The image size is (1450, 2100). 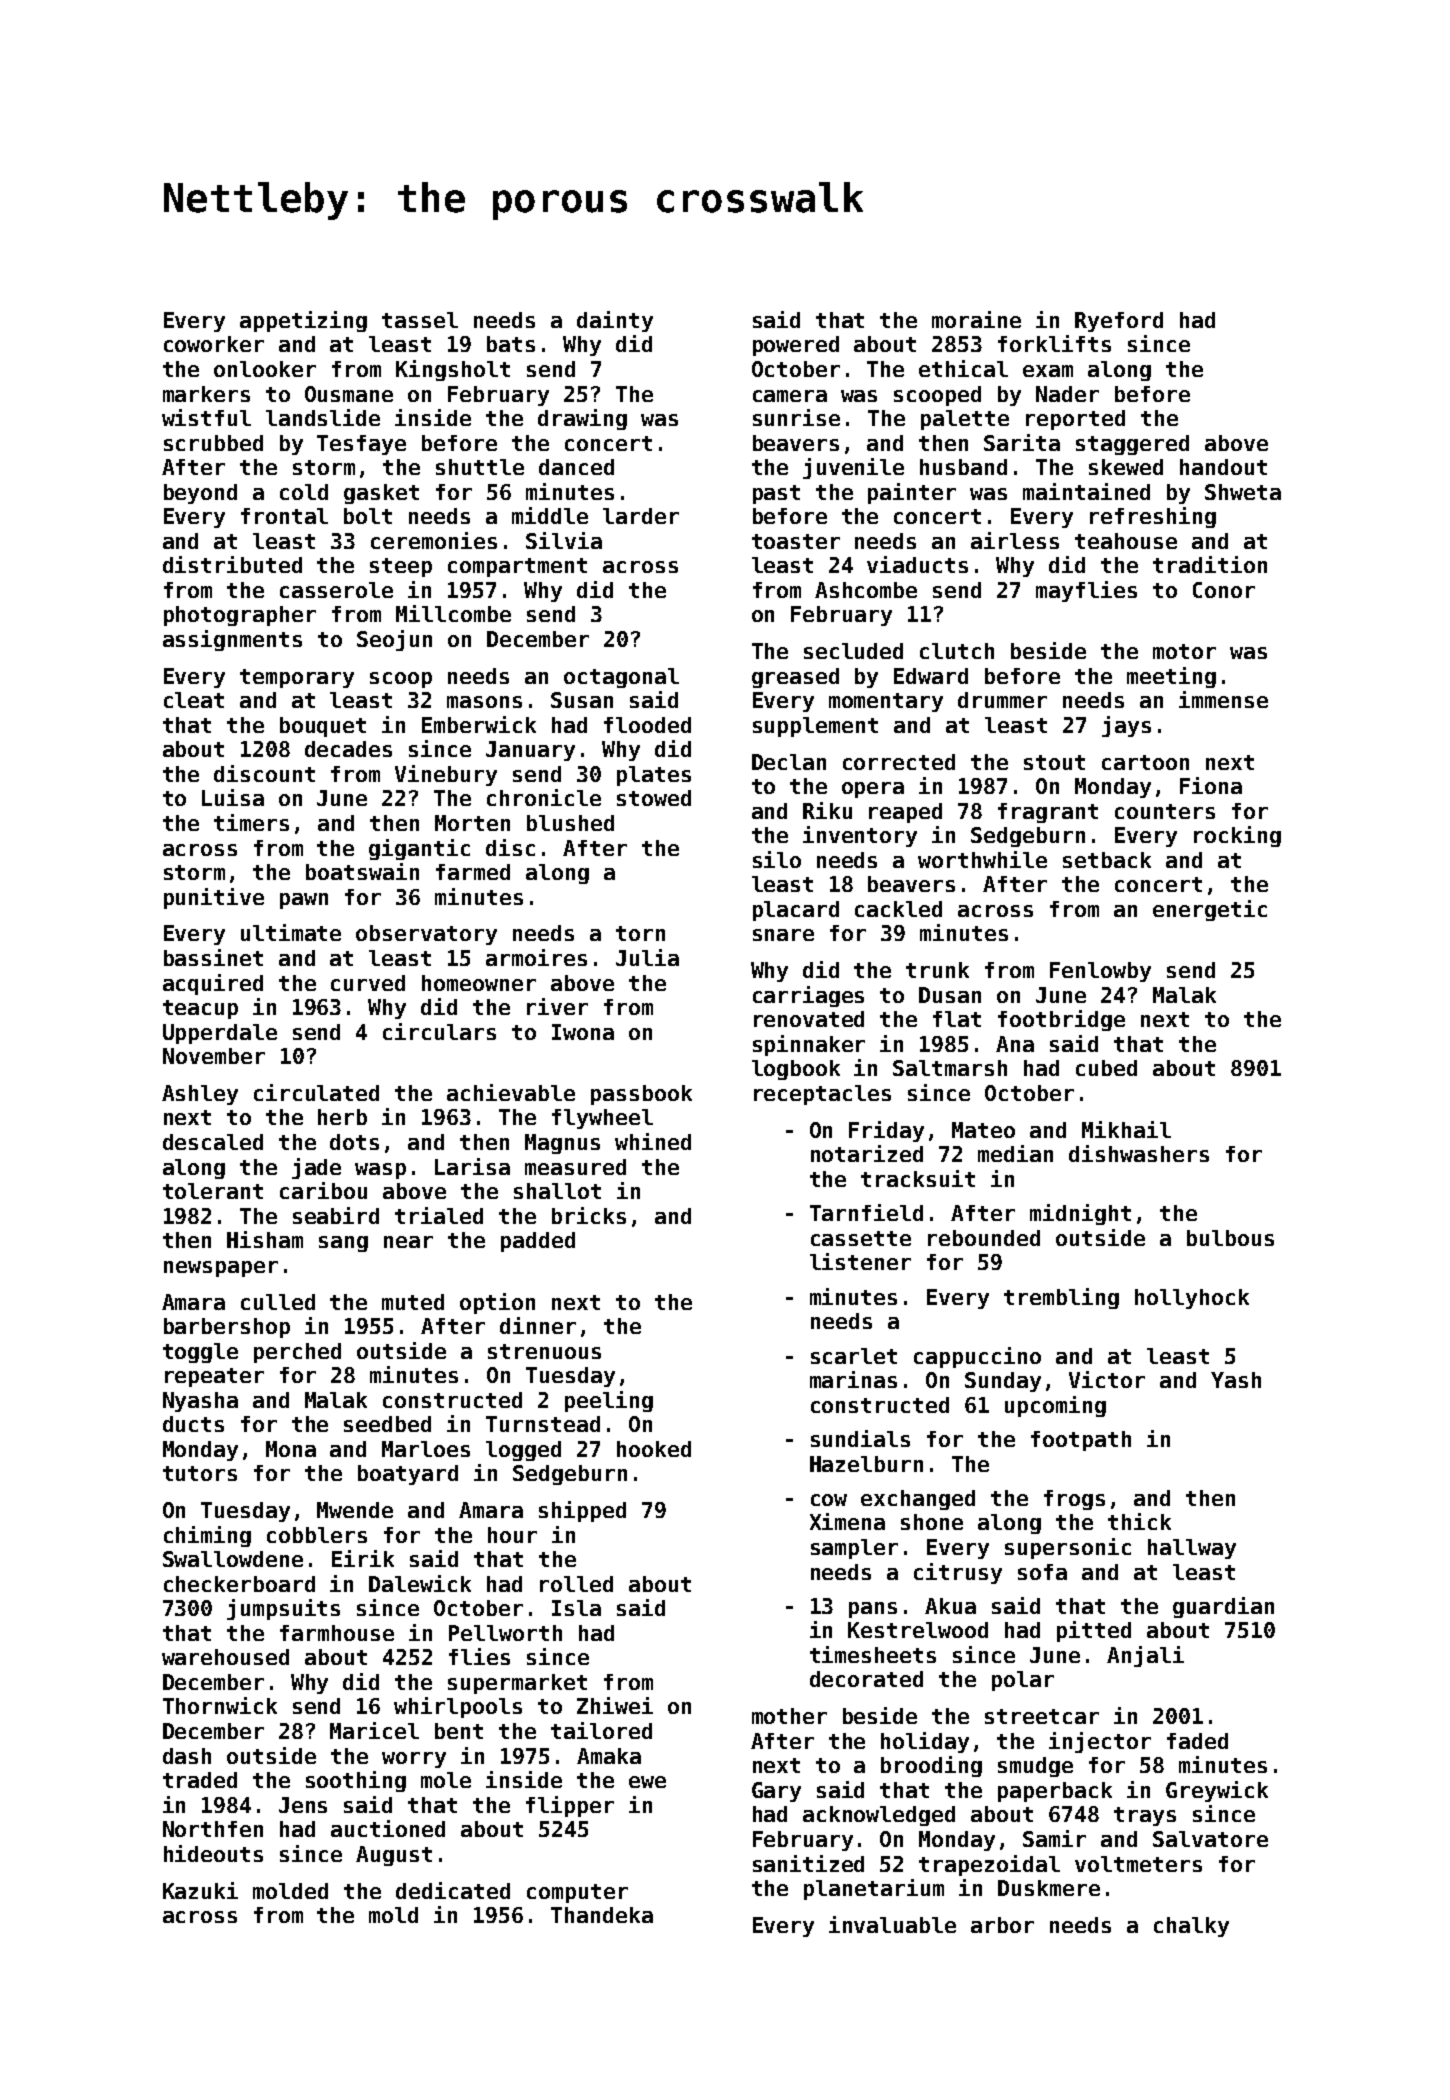 What do you see at coordinates (898, 909) in the page?
I see `cackled` at bounding box center [898, 909].
